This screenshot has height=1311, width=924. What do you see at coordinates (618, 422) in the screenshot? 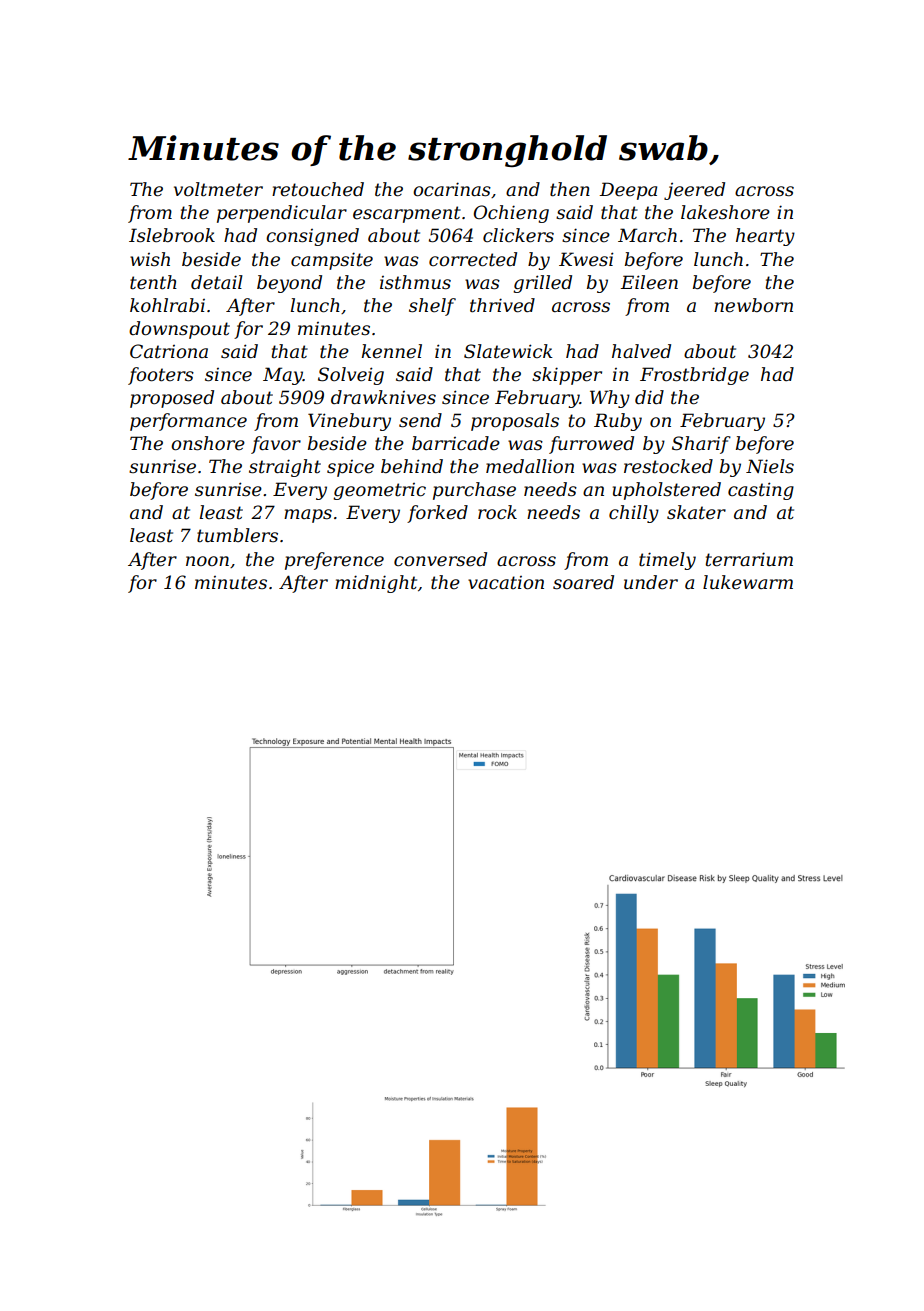
I see `Ruby` at bounding box center [618, 422].
